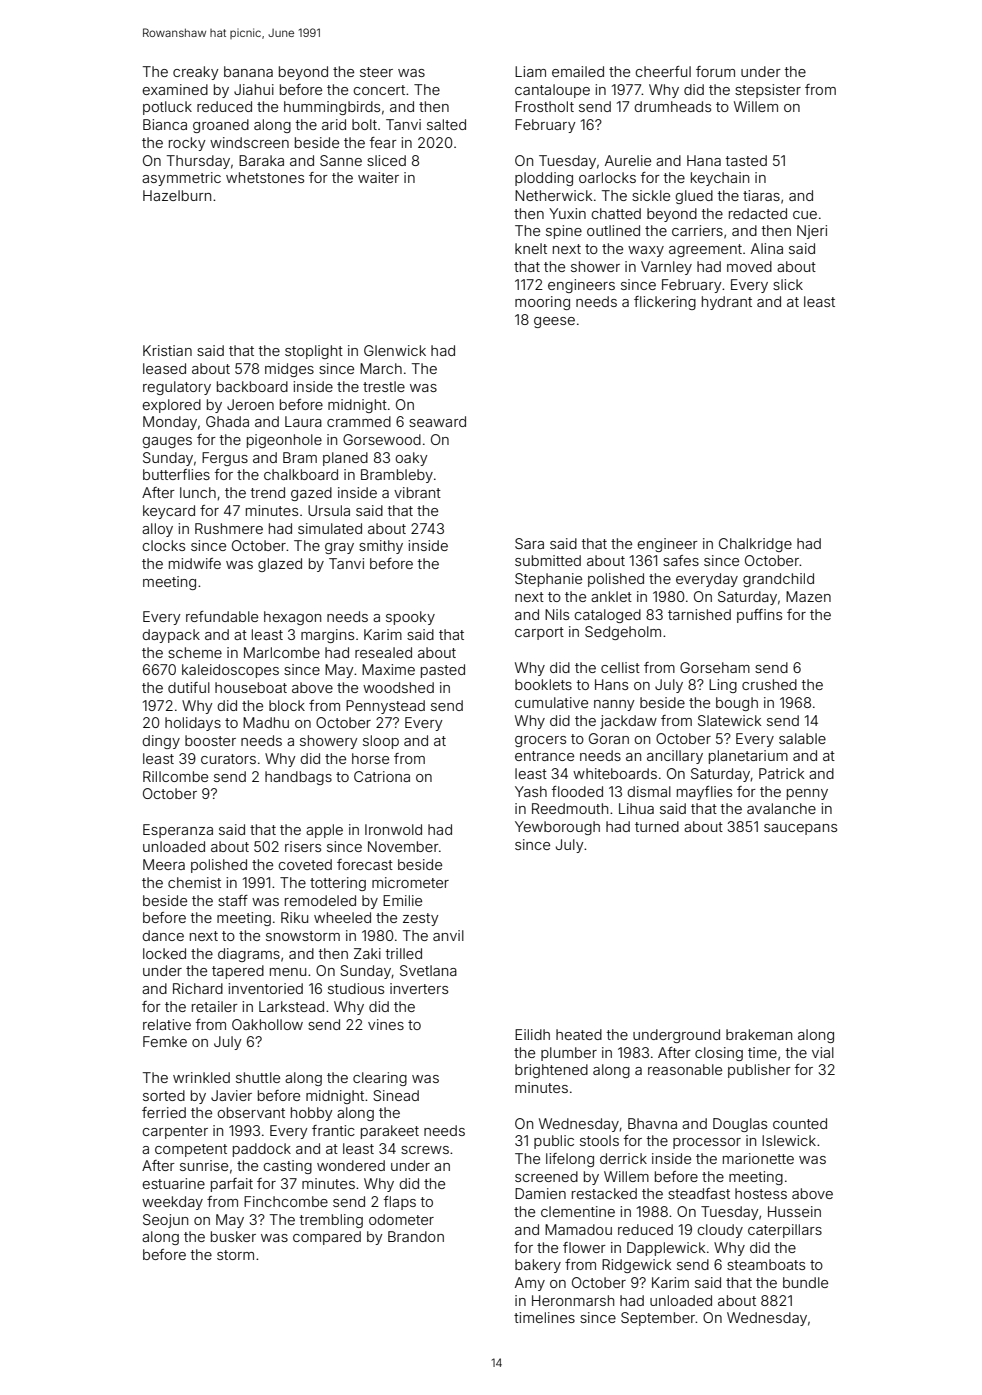 Image resolution: width=982 pixels, height=1395 pixels. Describe the element at coordinates (233, 1236) in the screenshot. I see `busker` at that location.
